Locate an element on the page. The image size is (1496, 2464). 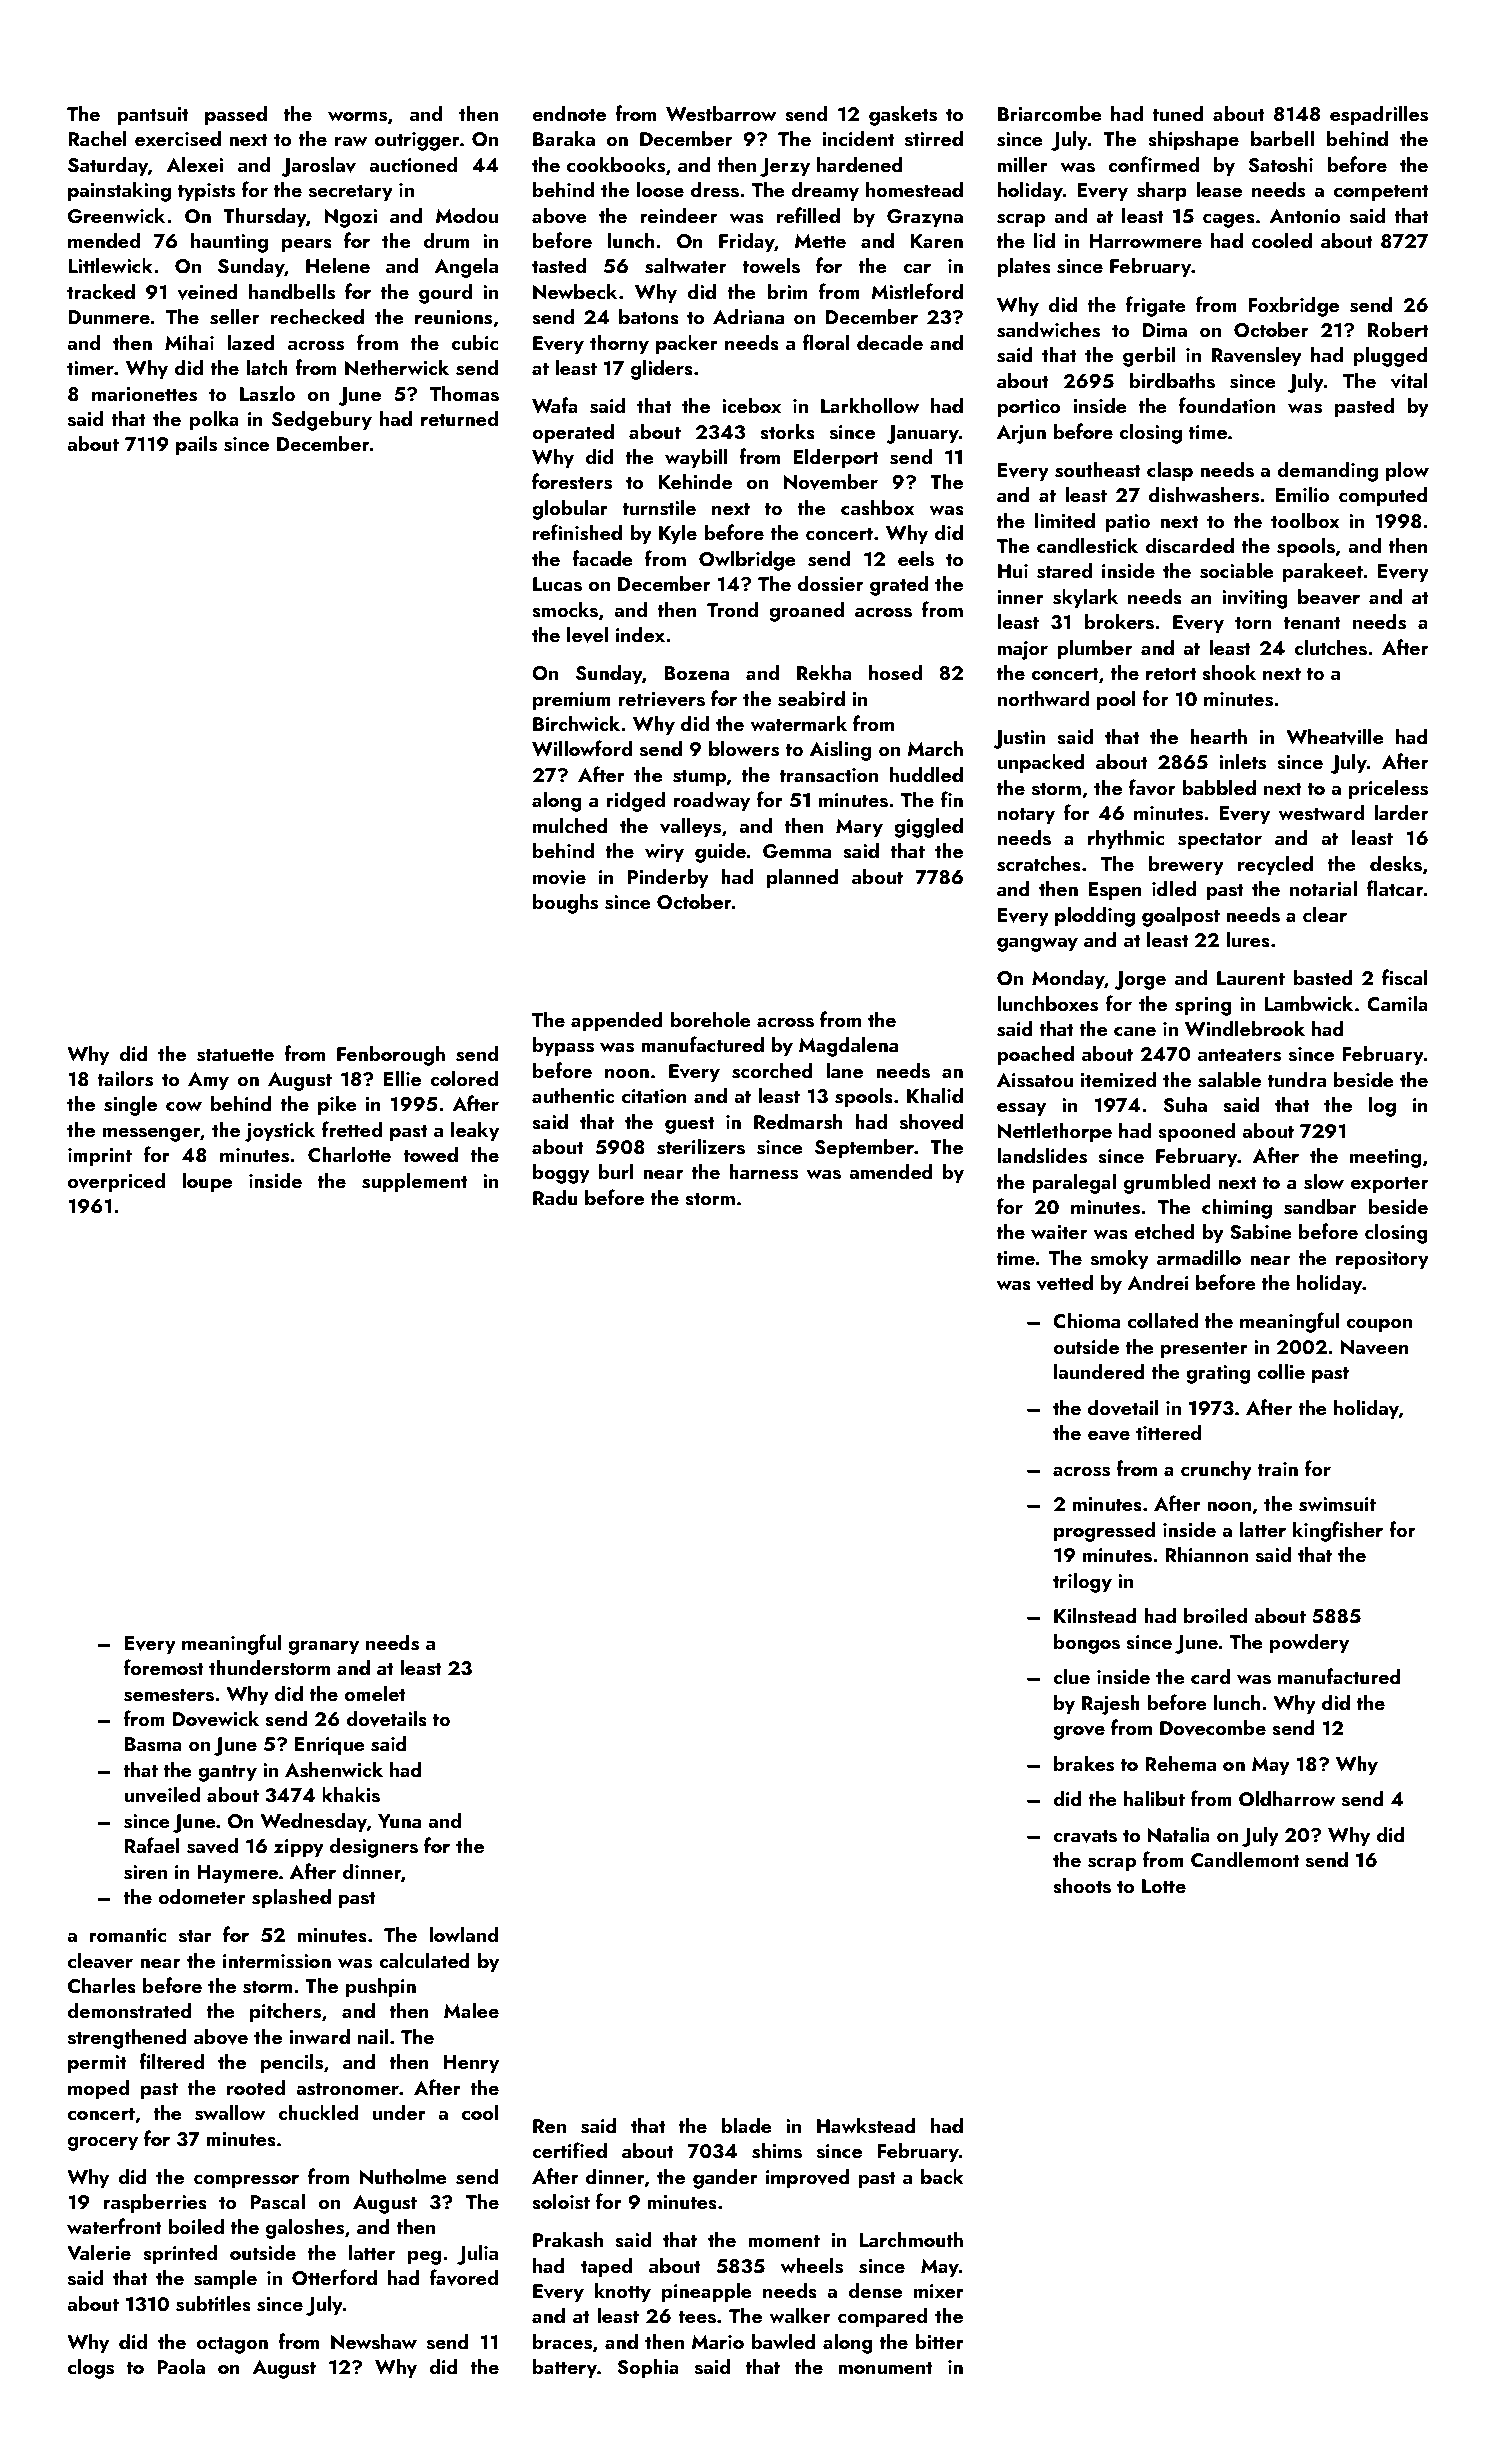
barbell is located at coordinates (1282, 138).
